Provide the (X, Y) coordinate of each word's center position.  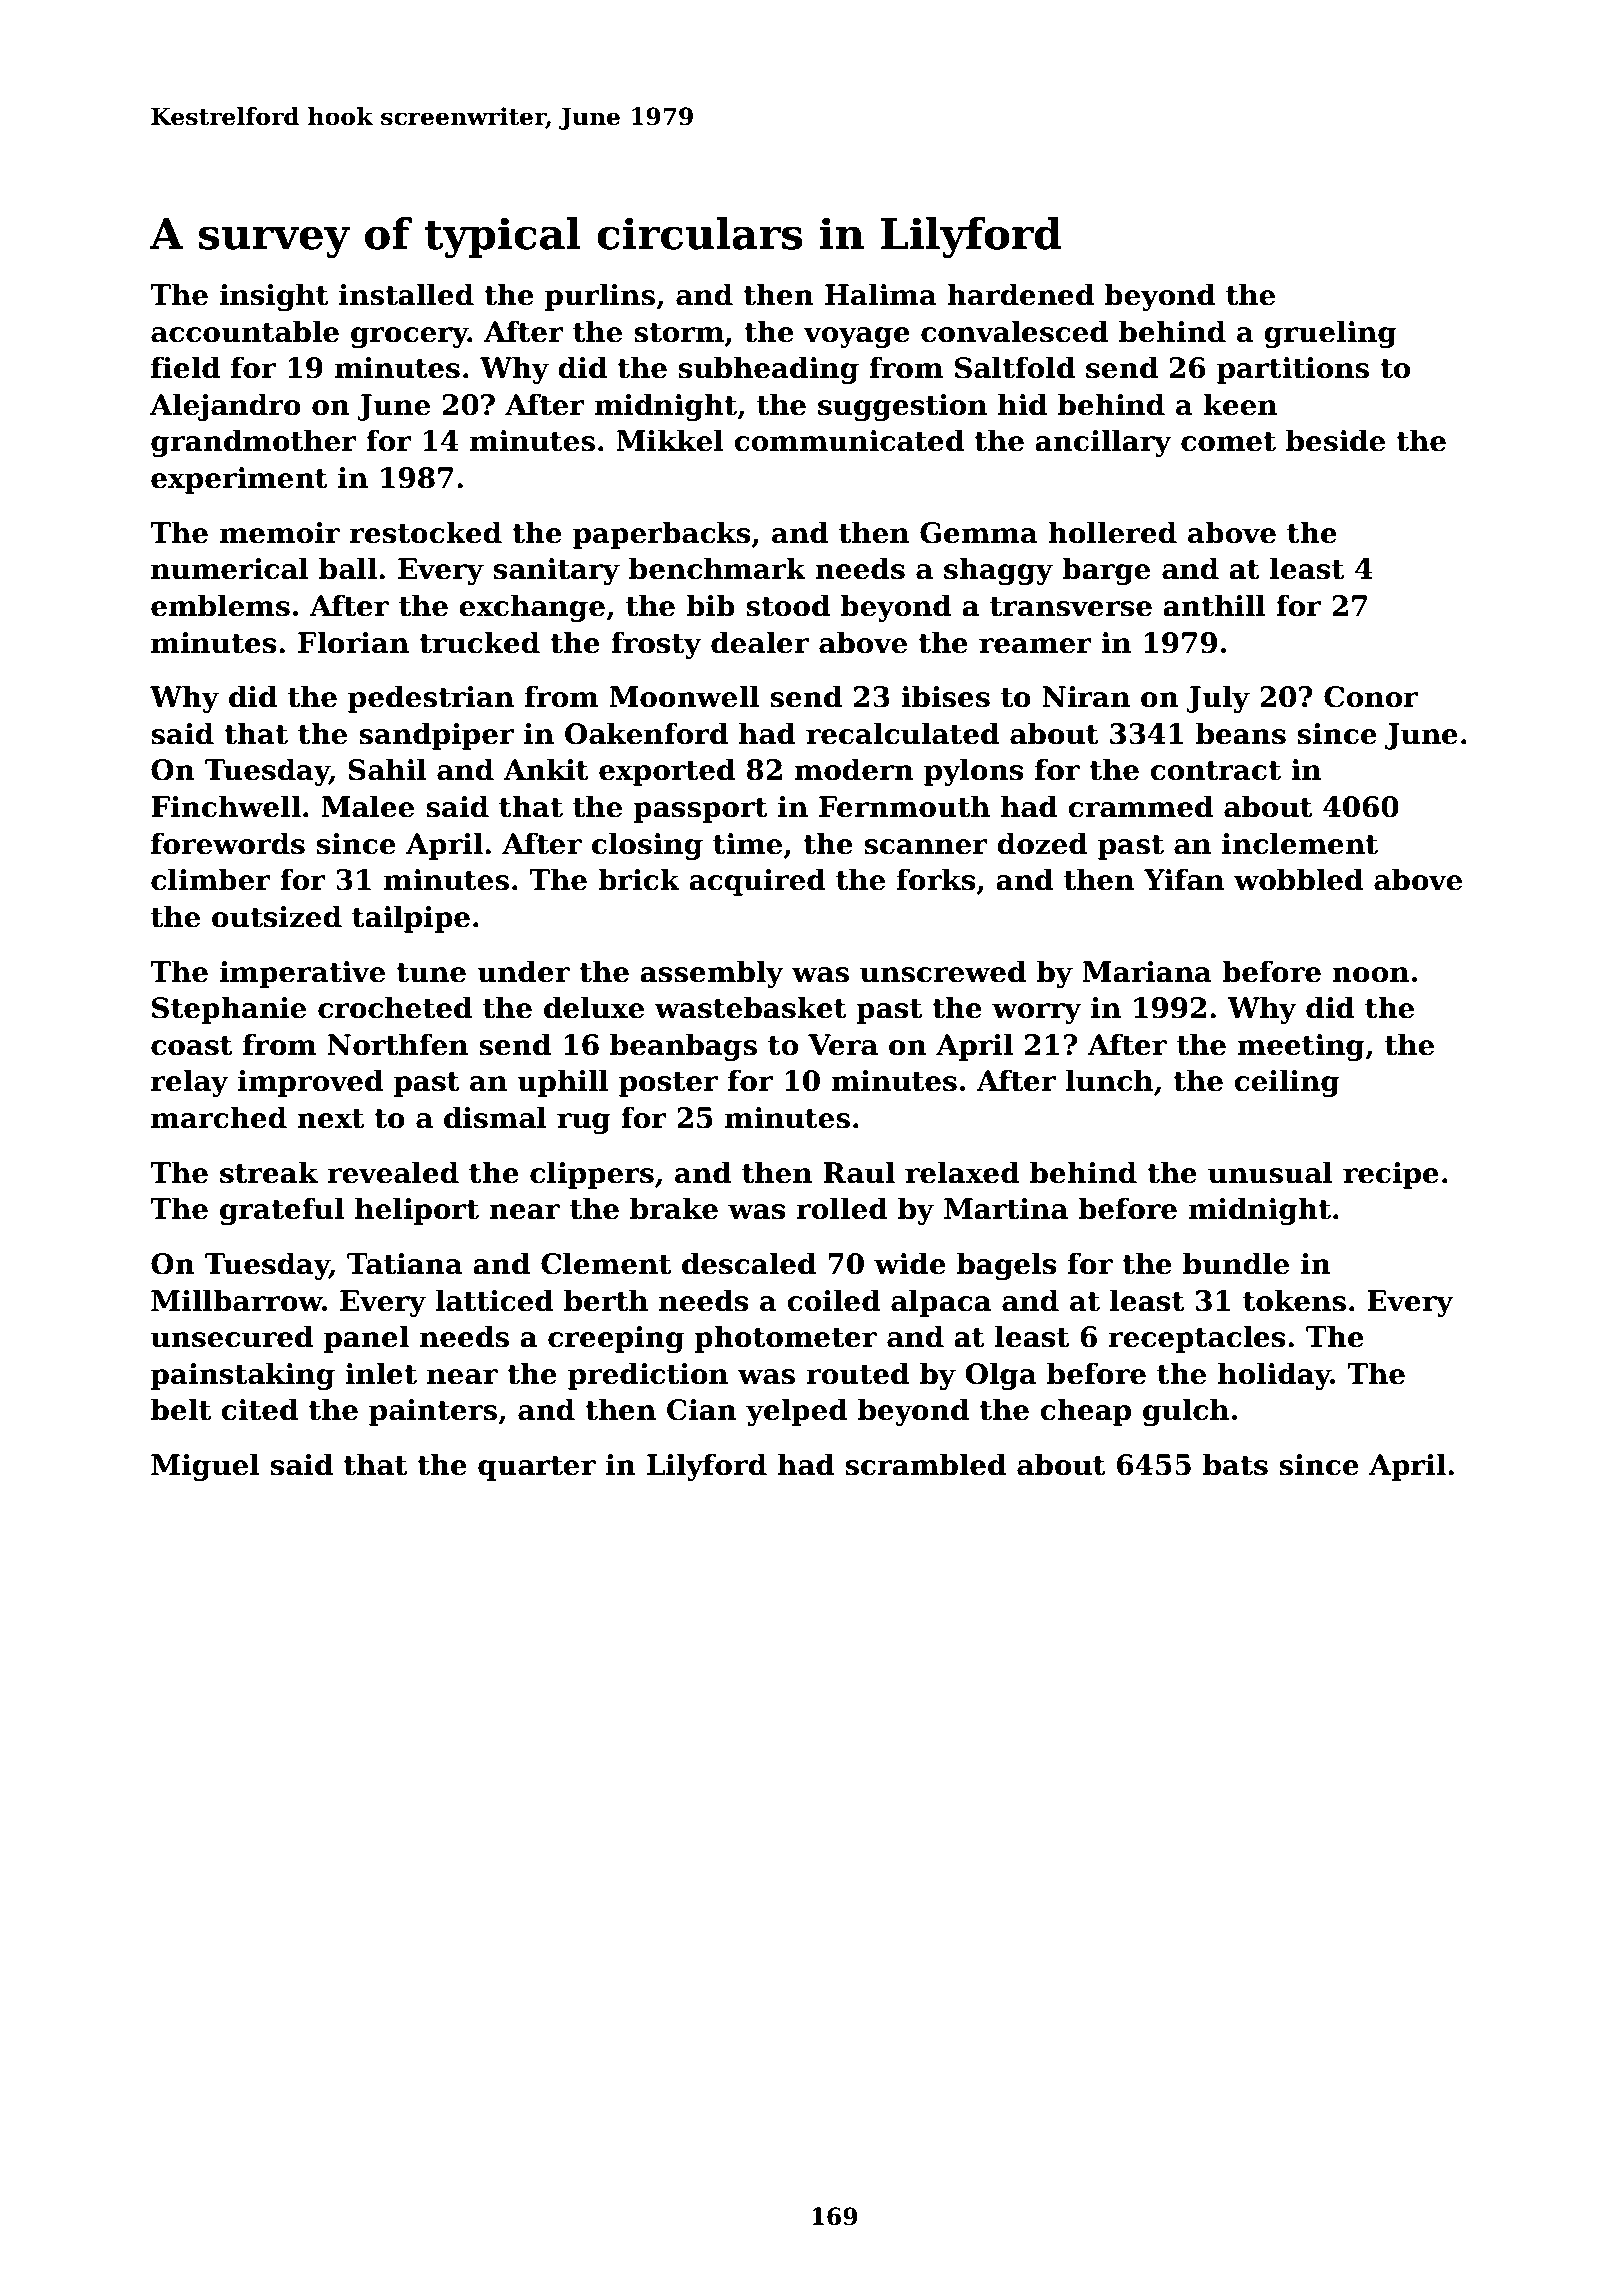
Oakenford (646, 733)
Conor (1371, 697)
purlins (600, 297)
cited (259, 1409)
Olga (1001, 1376)
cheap (1085, 1412)
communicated (849, 440)
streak (269, 1172)
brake (674, 1208)
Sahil (387, 769)
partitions (1293, 370)
